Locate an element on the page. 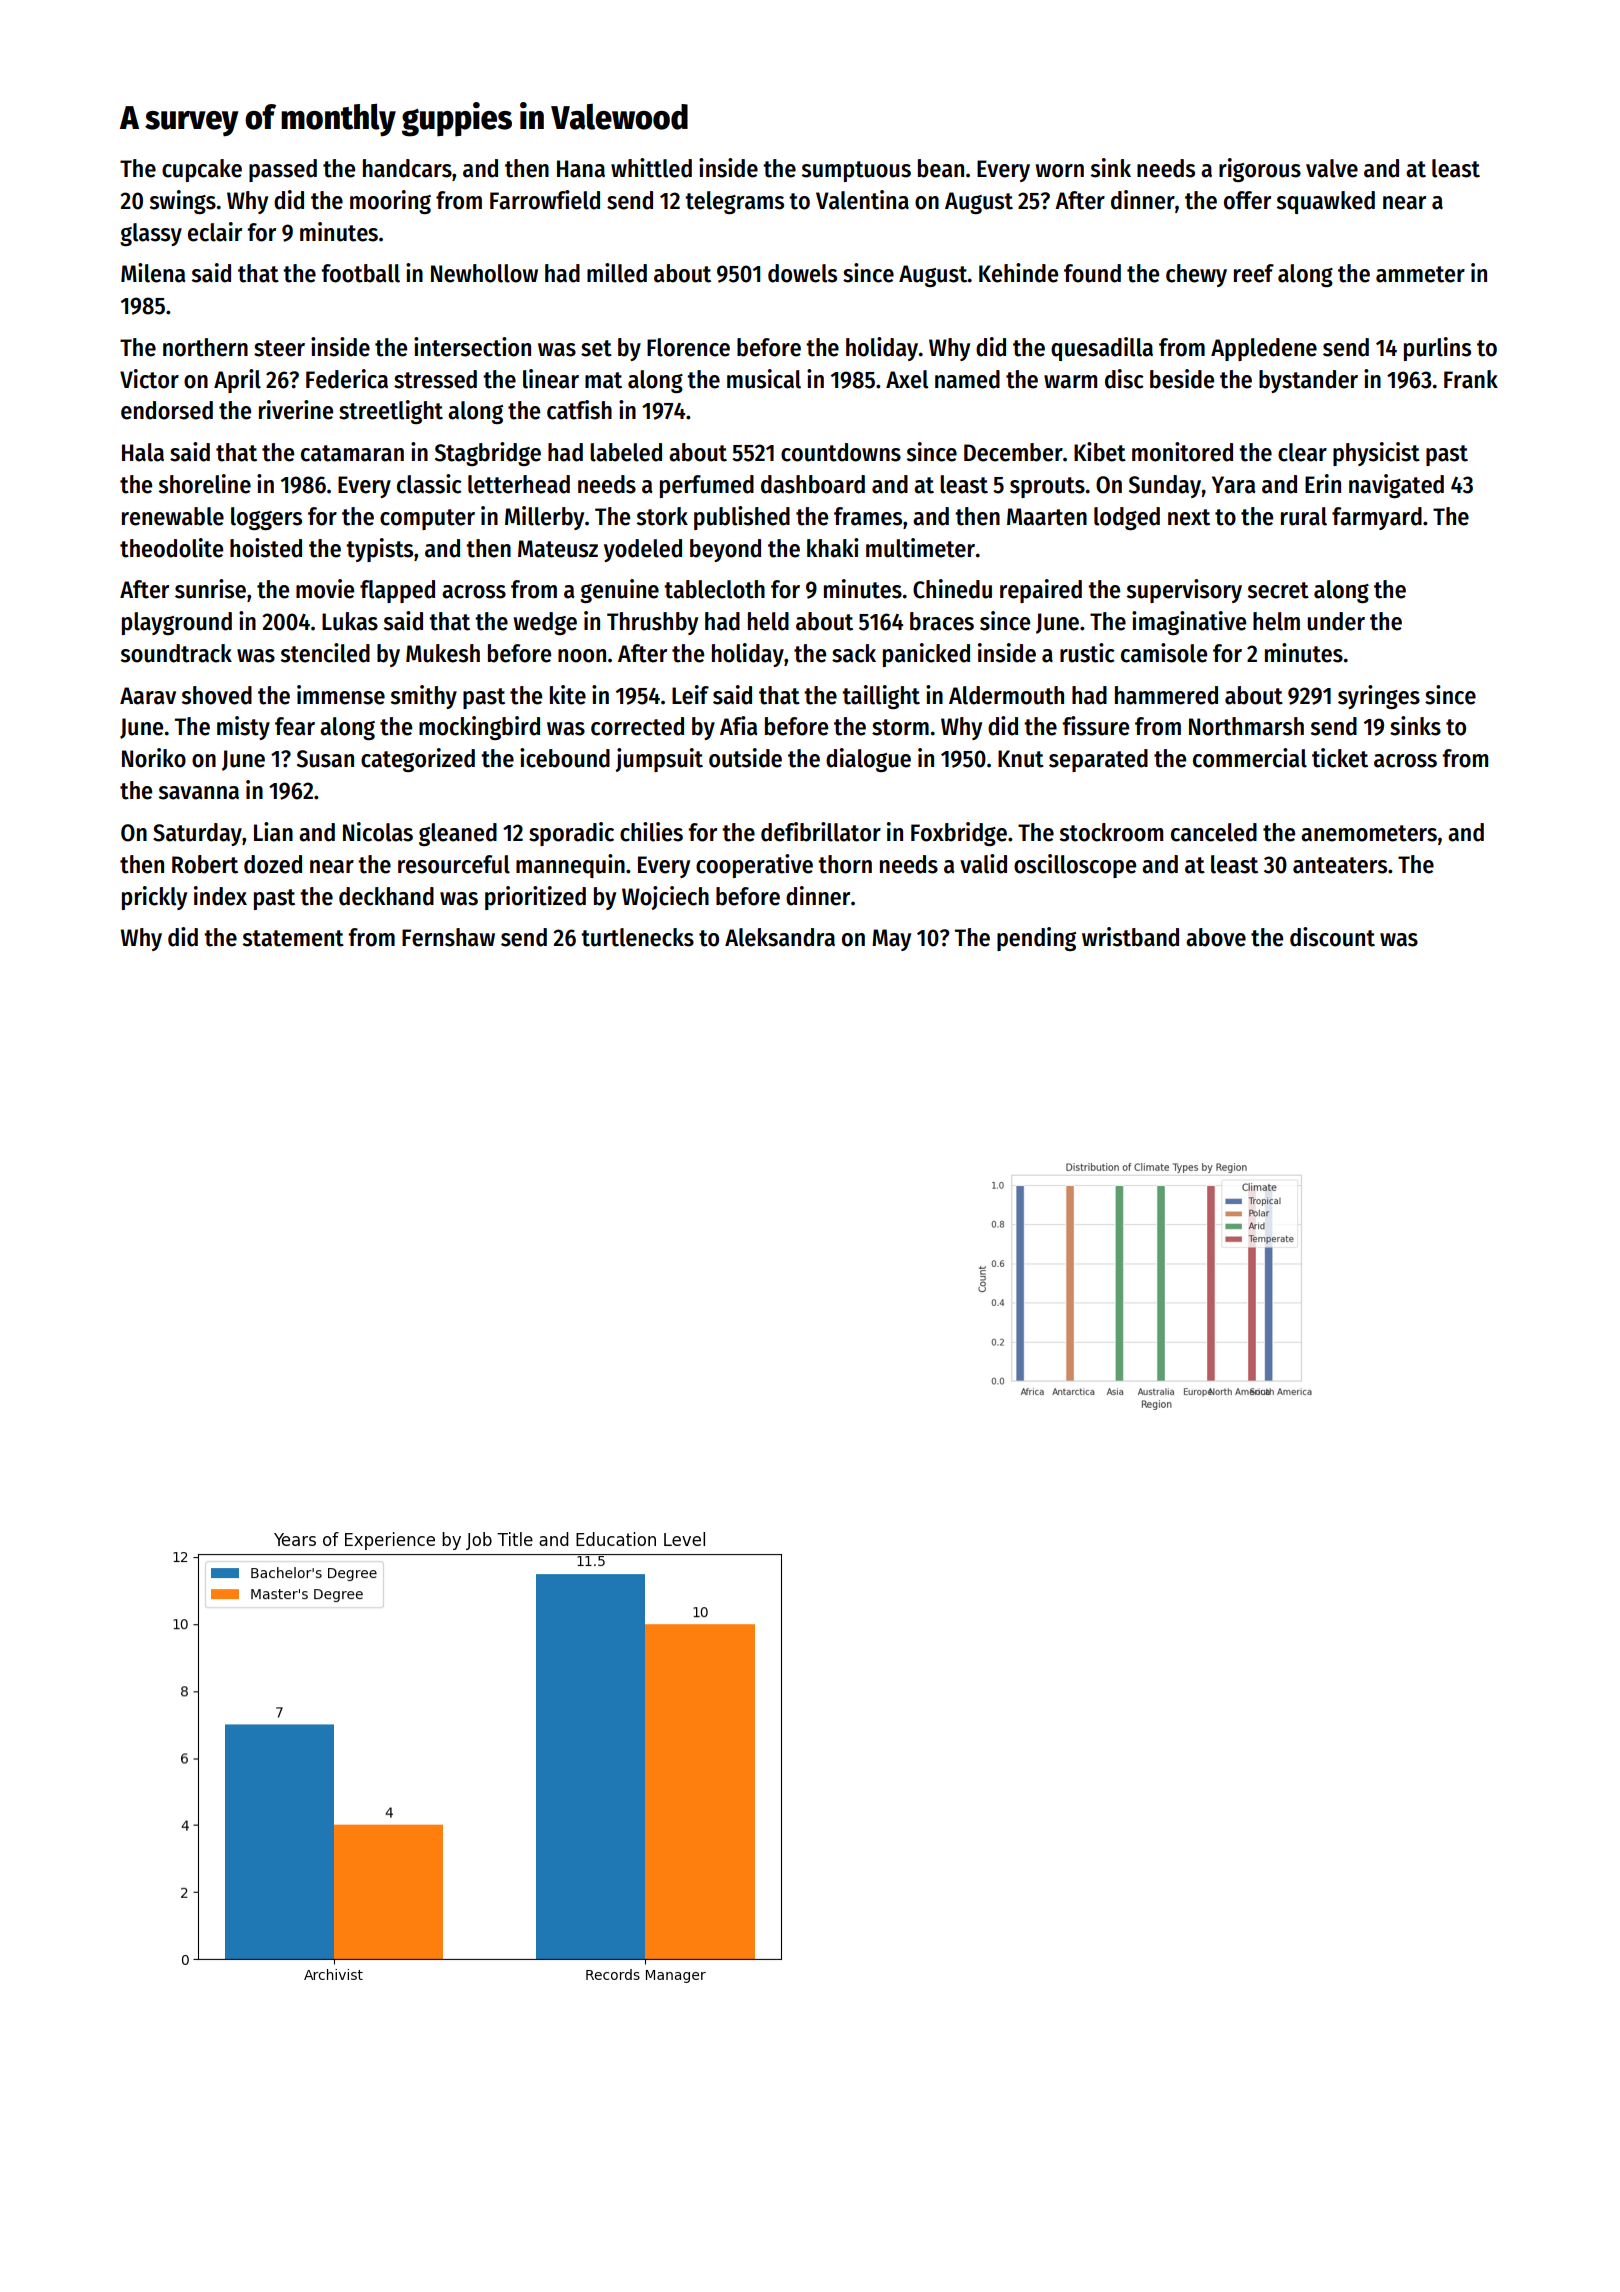  hammered is located at coordinates (1166, 695).
